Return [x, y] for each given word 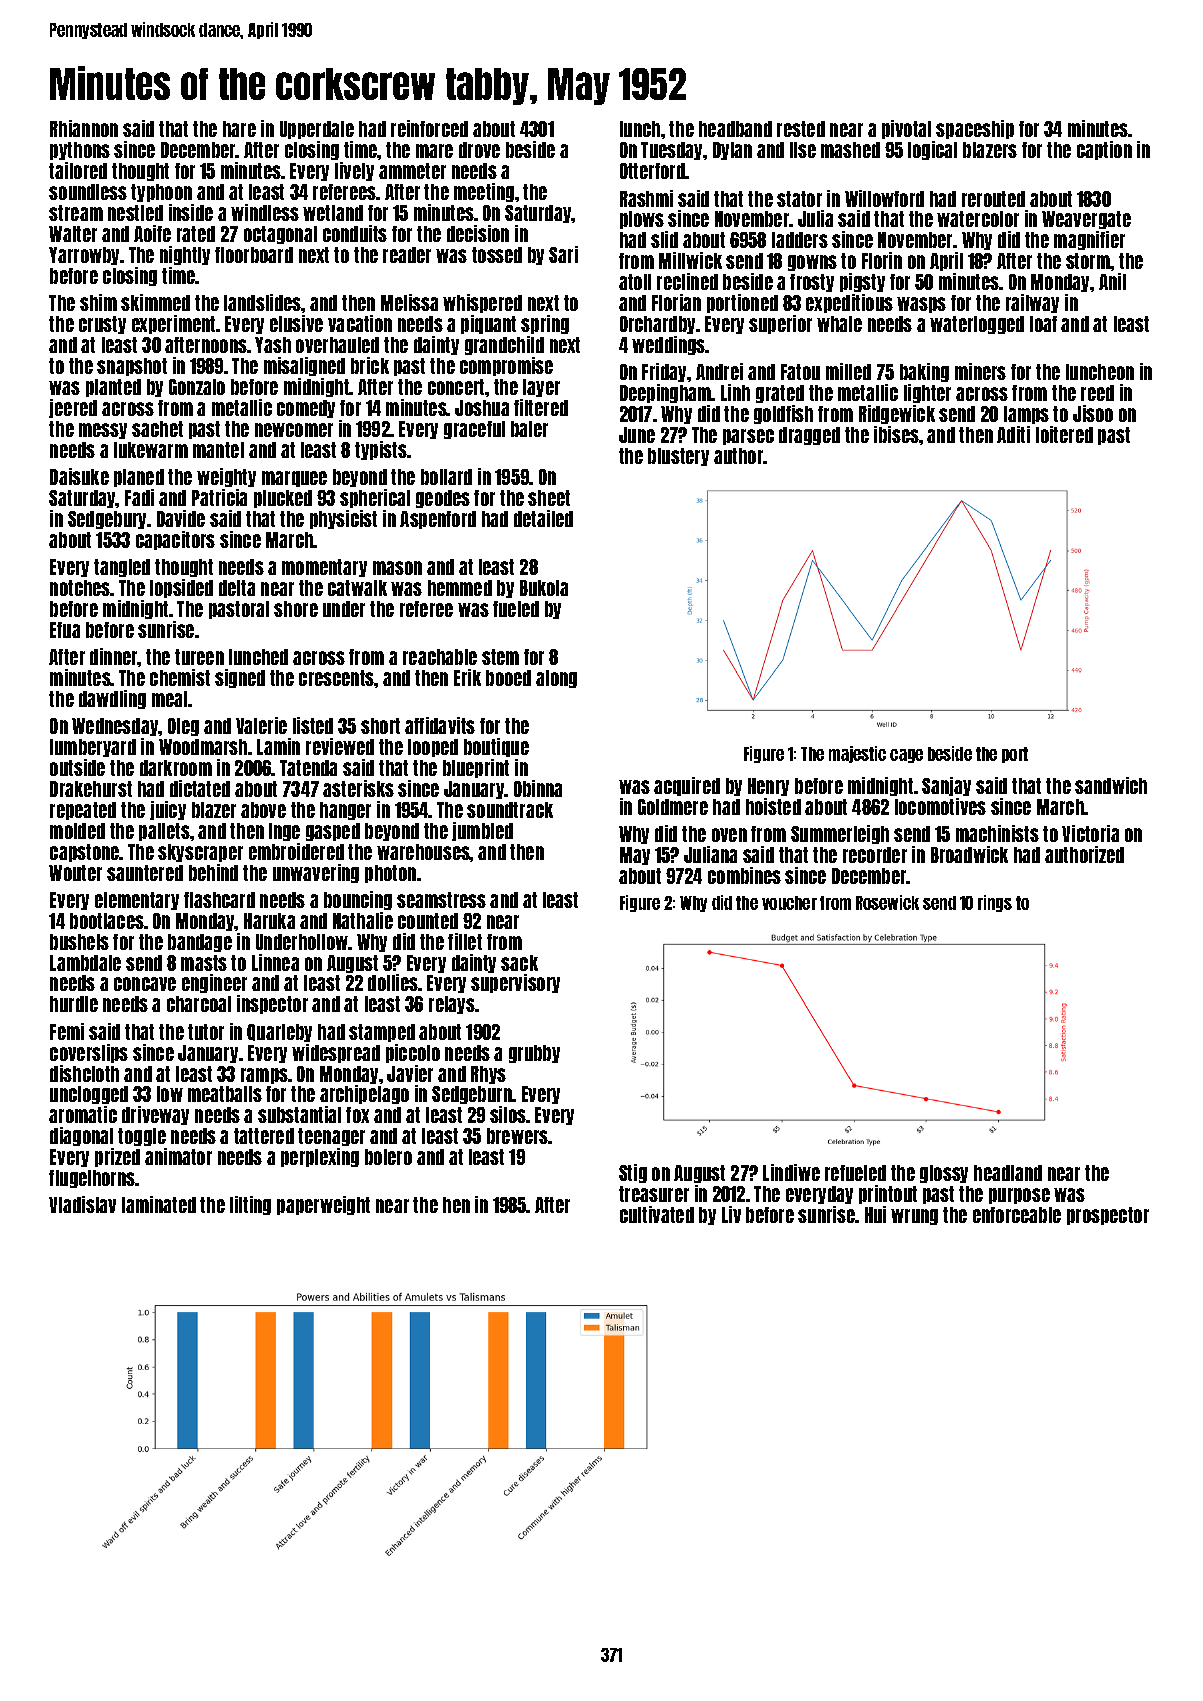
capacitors [175, 540]
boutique [496, 747]
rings [995, 903]
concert [456, 387]
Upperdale [317, 130]
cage [906, 756]
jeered [73, 408]
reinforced [429, 128]
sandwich [1111, 785]
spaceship [975, 129]
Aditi [1013, 434]
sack [519, 963]
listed [313, 725]
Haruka [269, 921]
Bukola [544, 588]
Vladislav [82, 1204]
